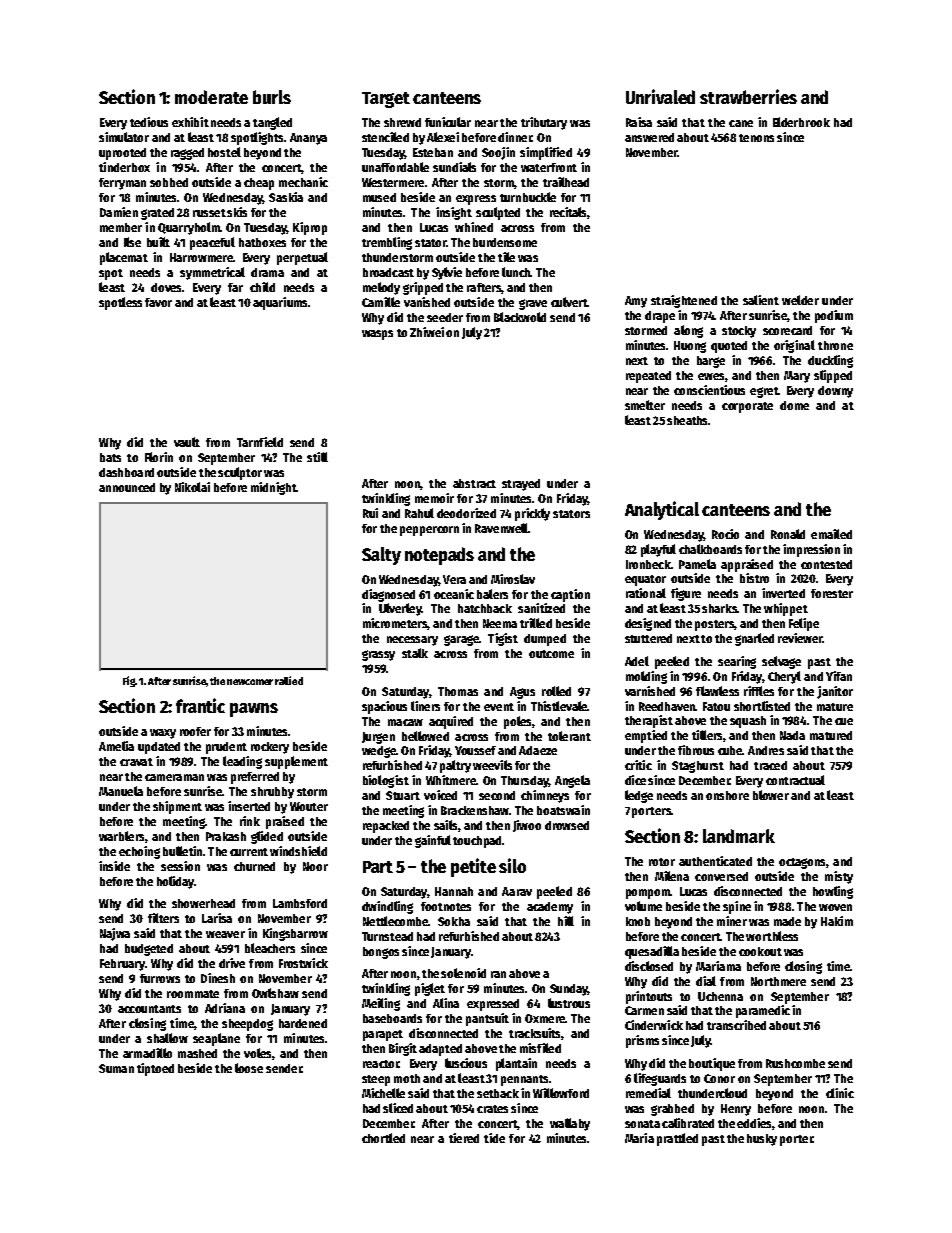 The height and width of the screenshot is (1233, 952). Describe the element at coordinates (494, 1138) in the screenshot. I see `tide` at that location.
